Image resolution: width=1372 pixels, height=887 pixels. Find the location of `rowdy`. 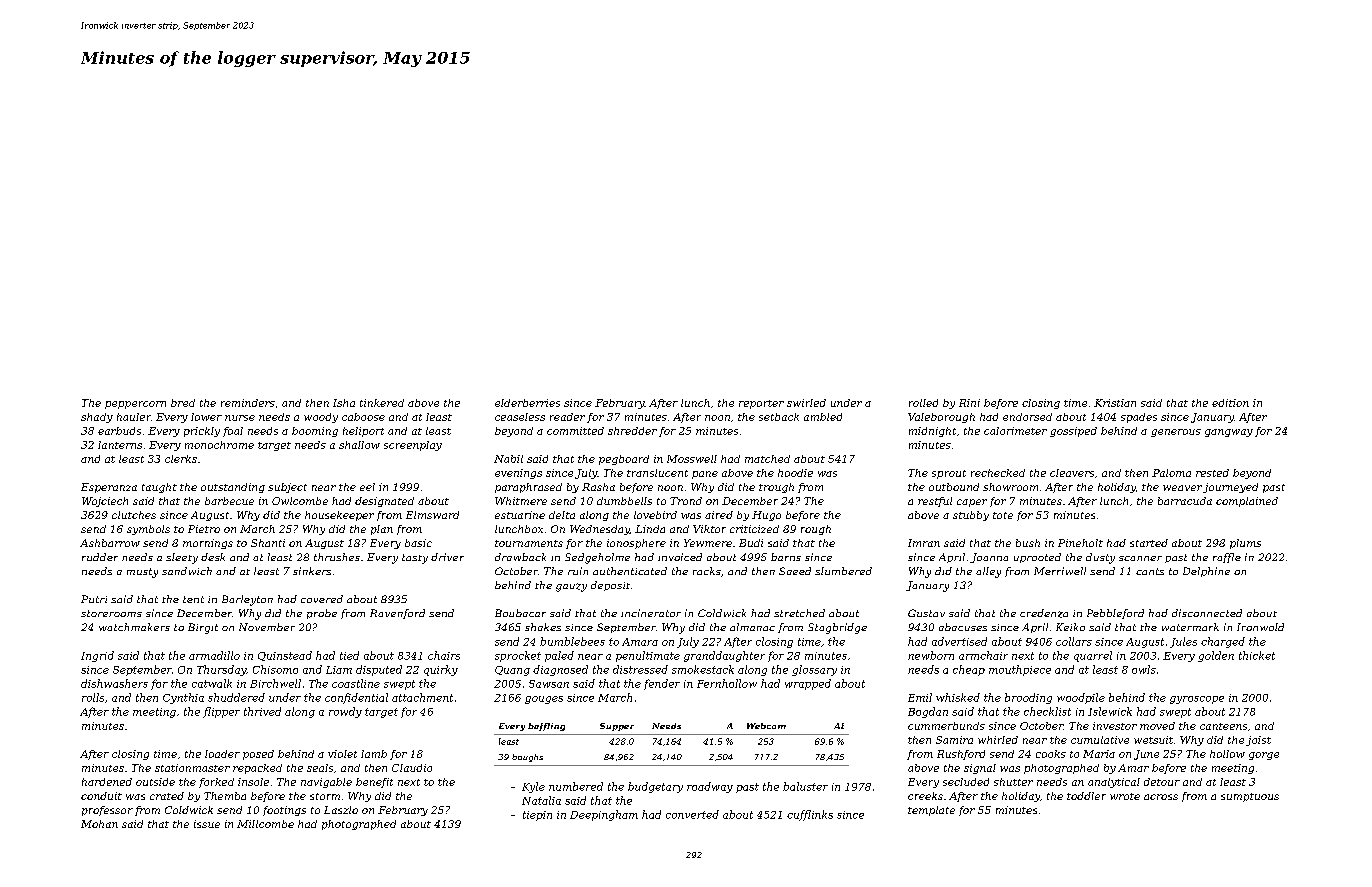

rowdy is located at coordinates (345, 712).
